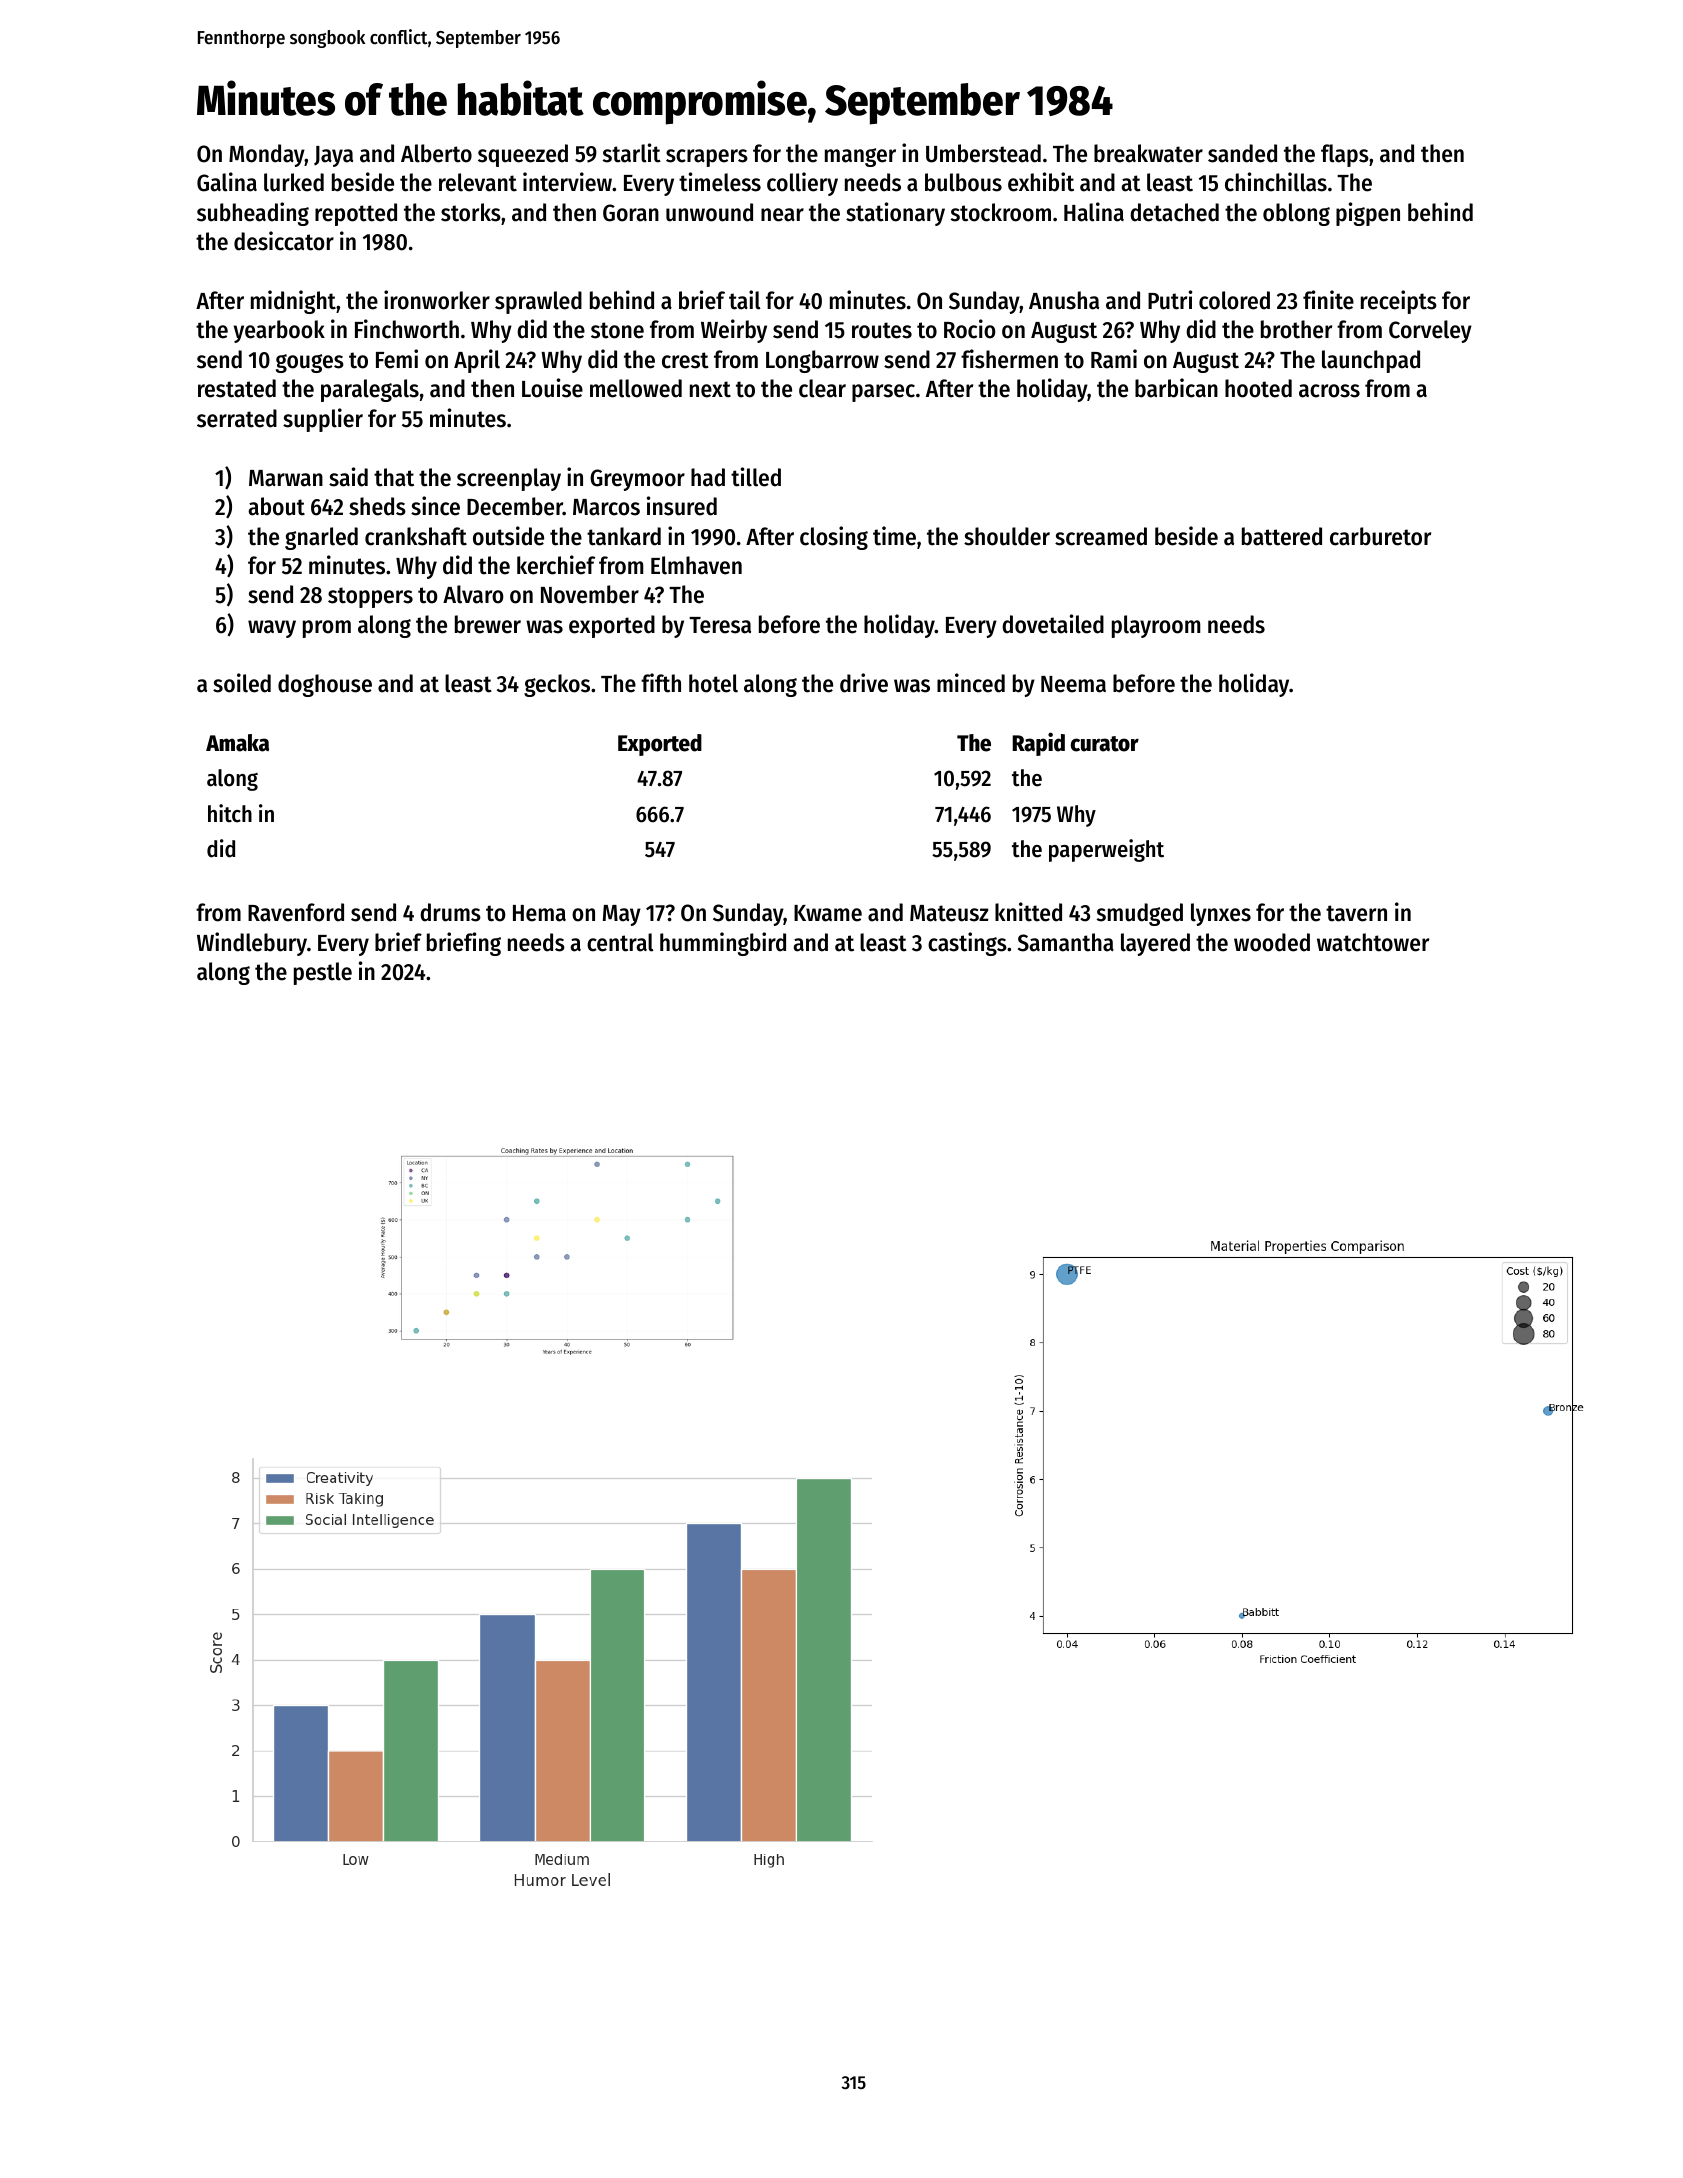 The image size is (1683, 2178). Describe the element at coordinates (284, 241) in the document. I see `desiccator` at that location.
